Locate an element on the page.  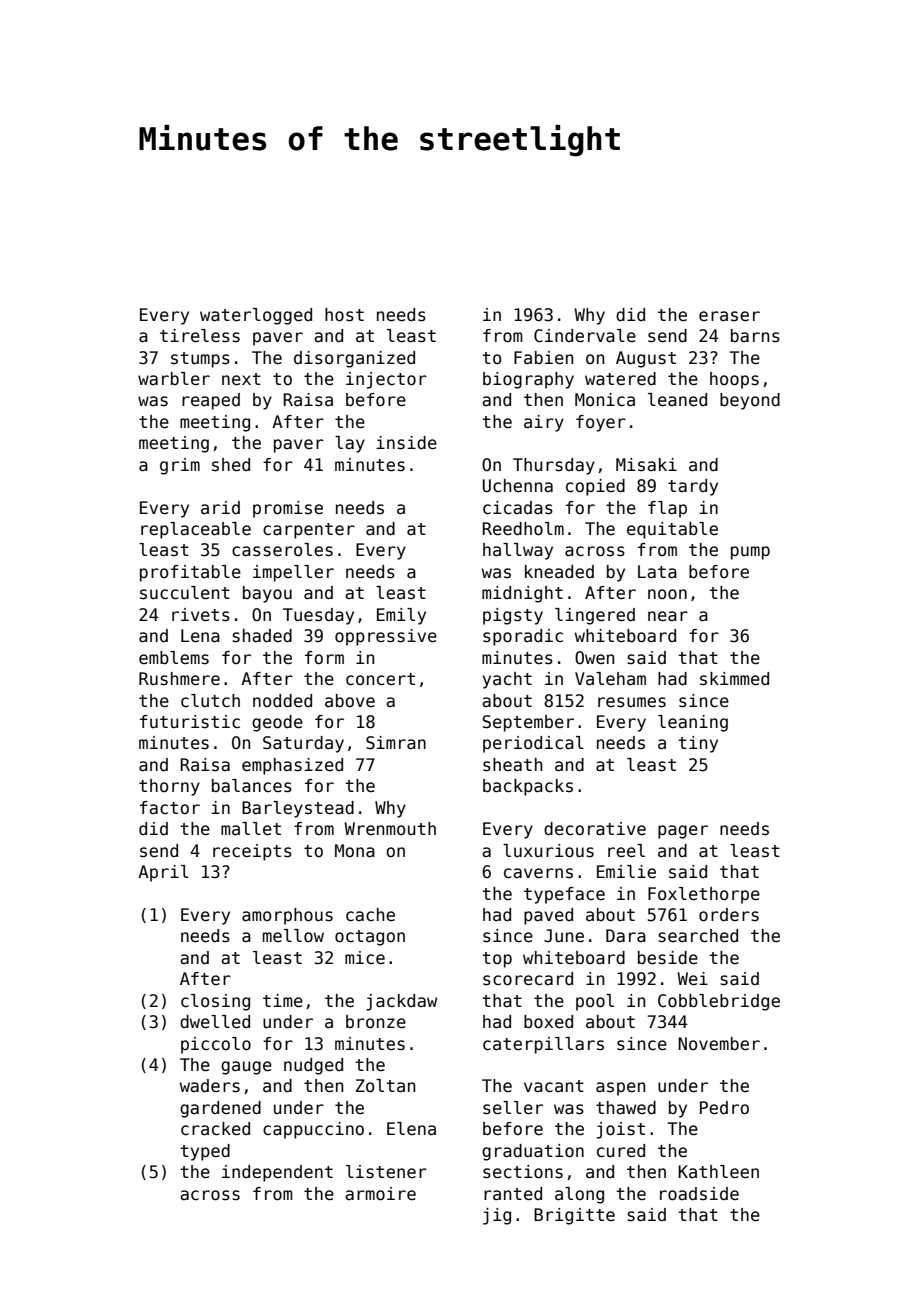
typed is located at coordinates (205, 1152).
